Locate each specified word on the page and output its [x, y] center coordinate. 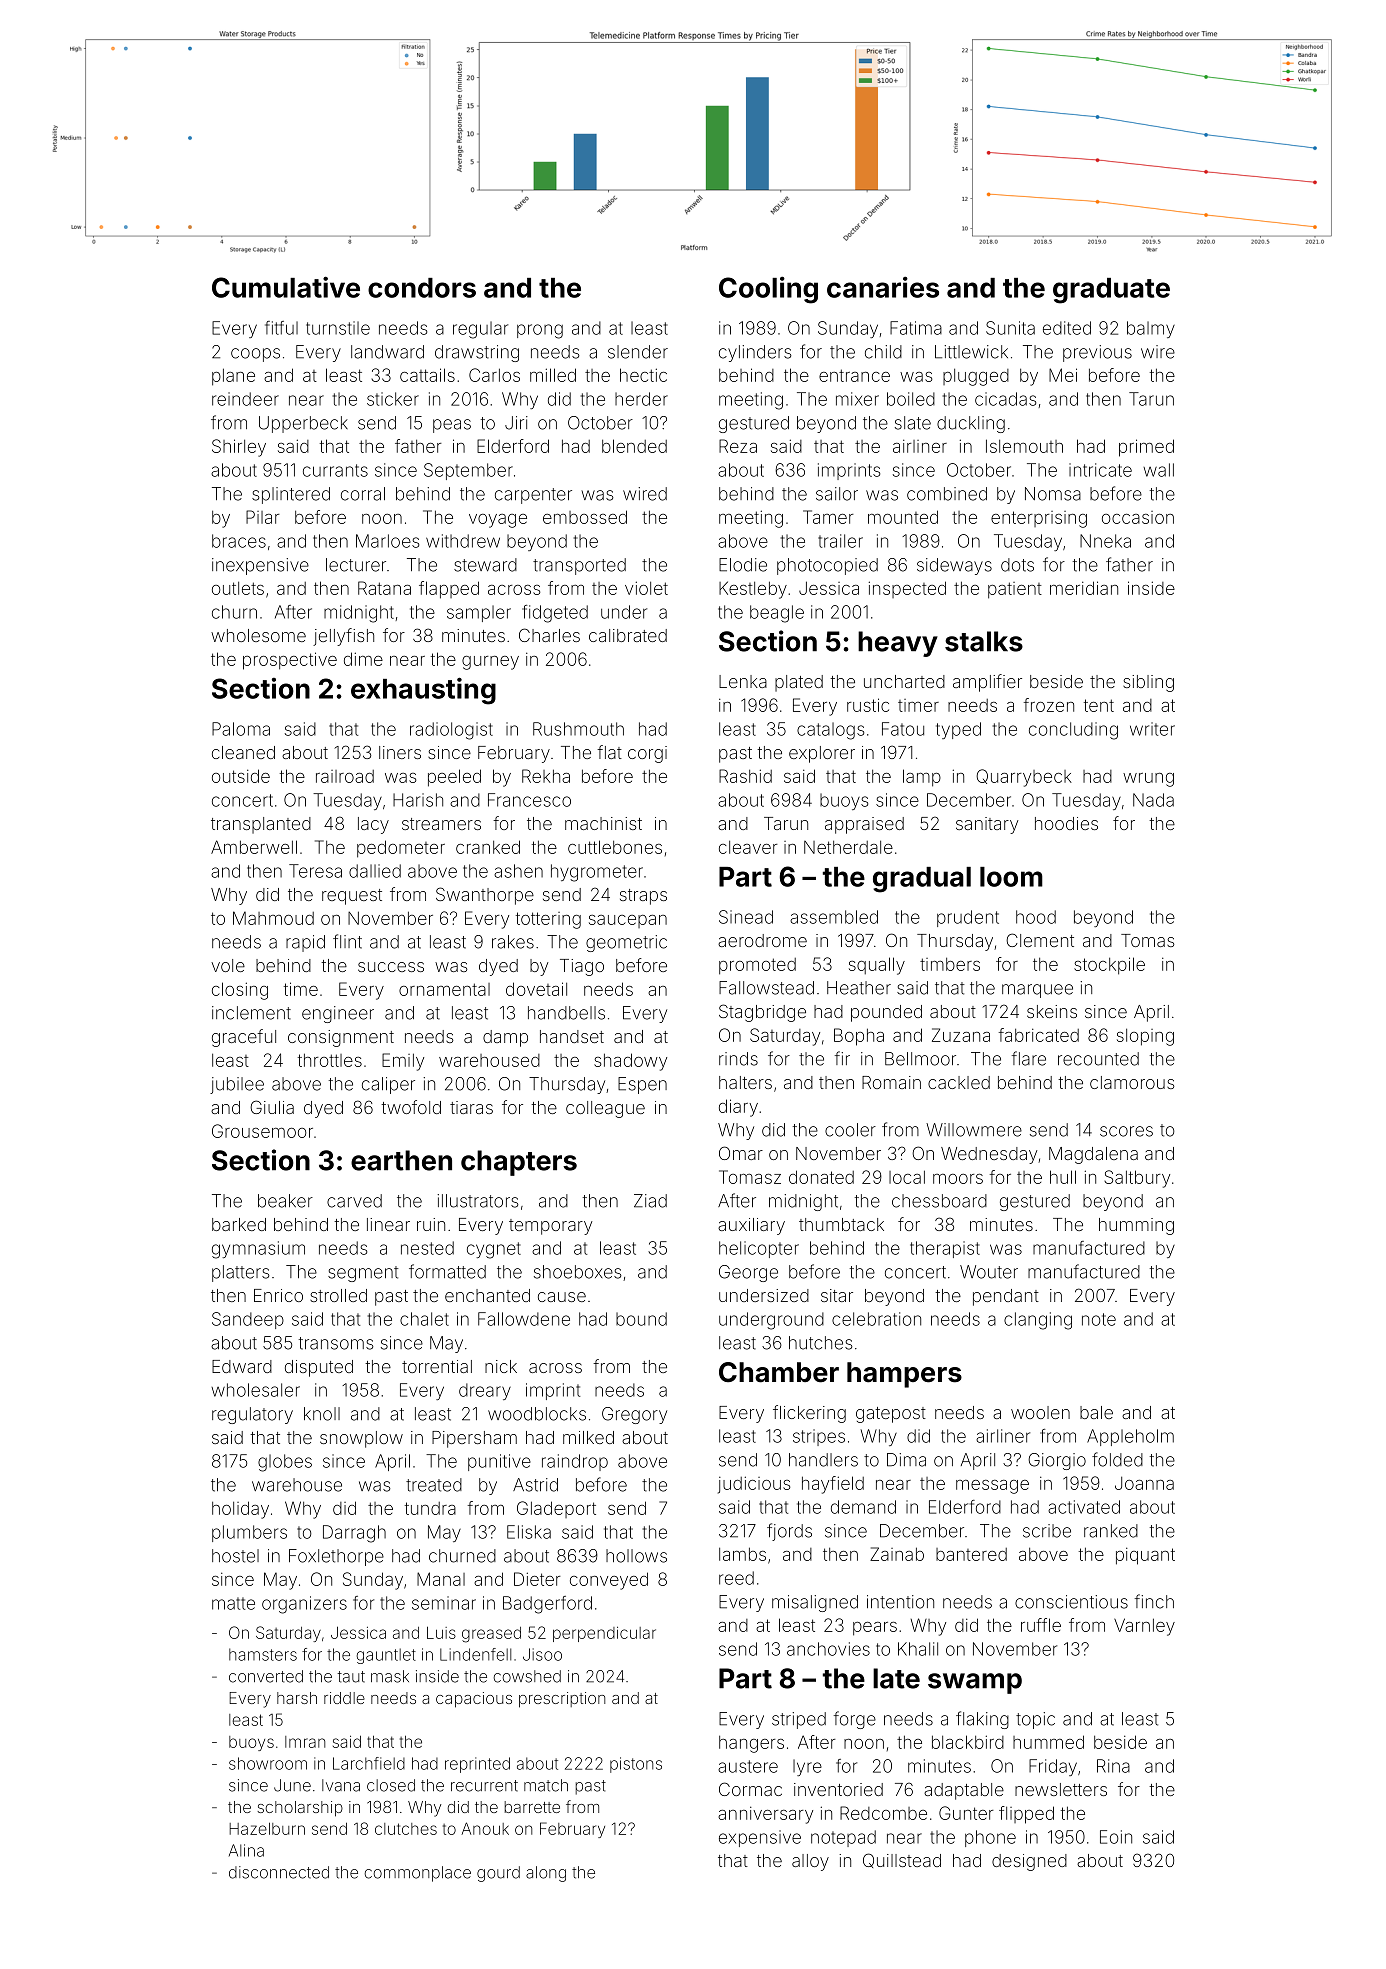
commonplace [417, 1874]
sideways [954, 566]
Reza [738, 446]
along [546, 1874]
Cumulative [286, 287]
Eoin [1116, 1837]
